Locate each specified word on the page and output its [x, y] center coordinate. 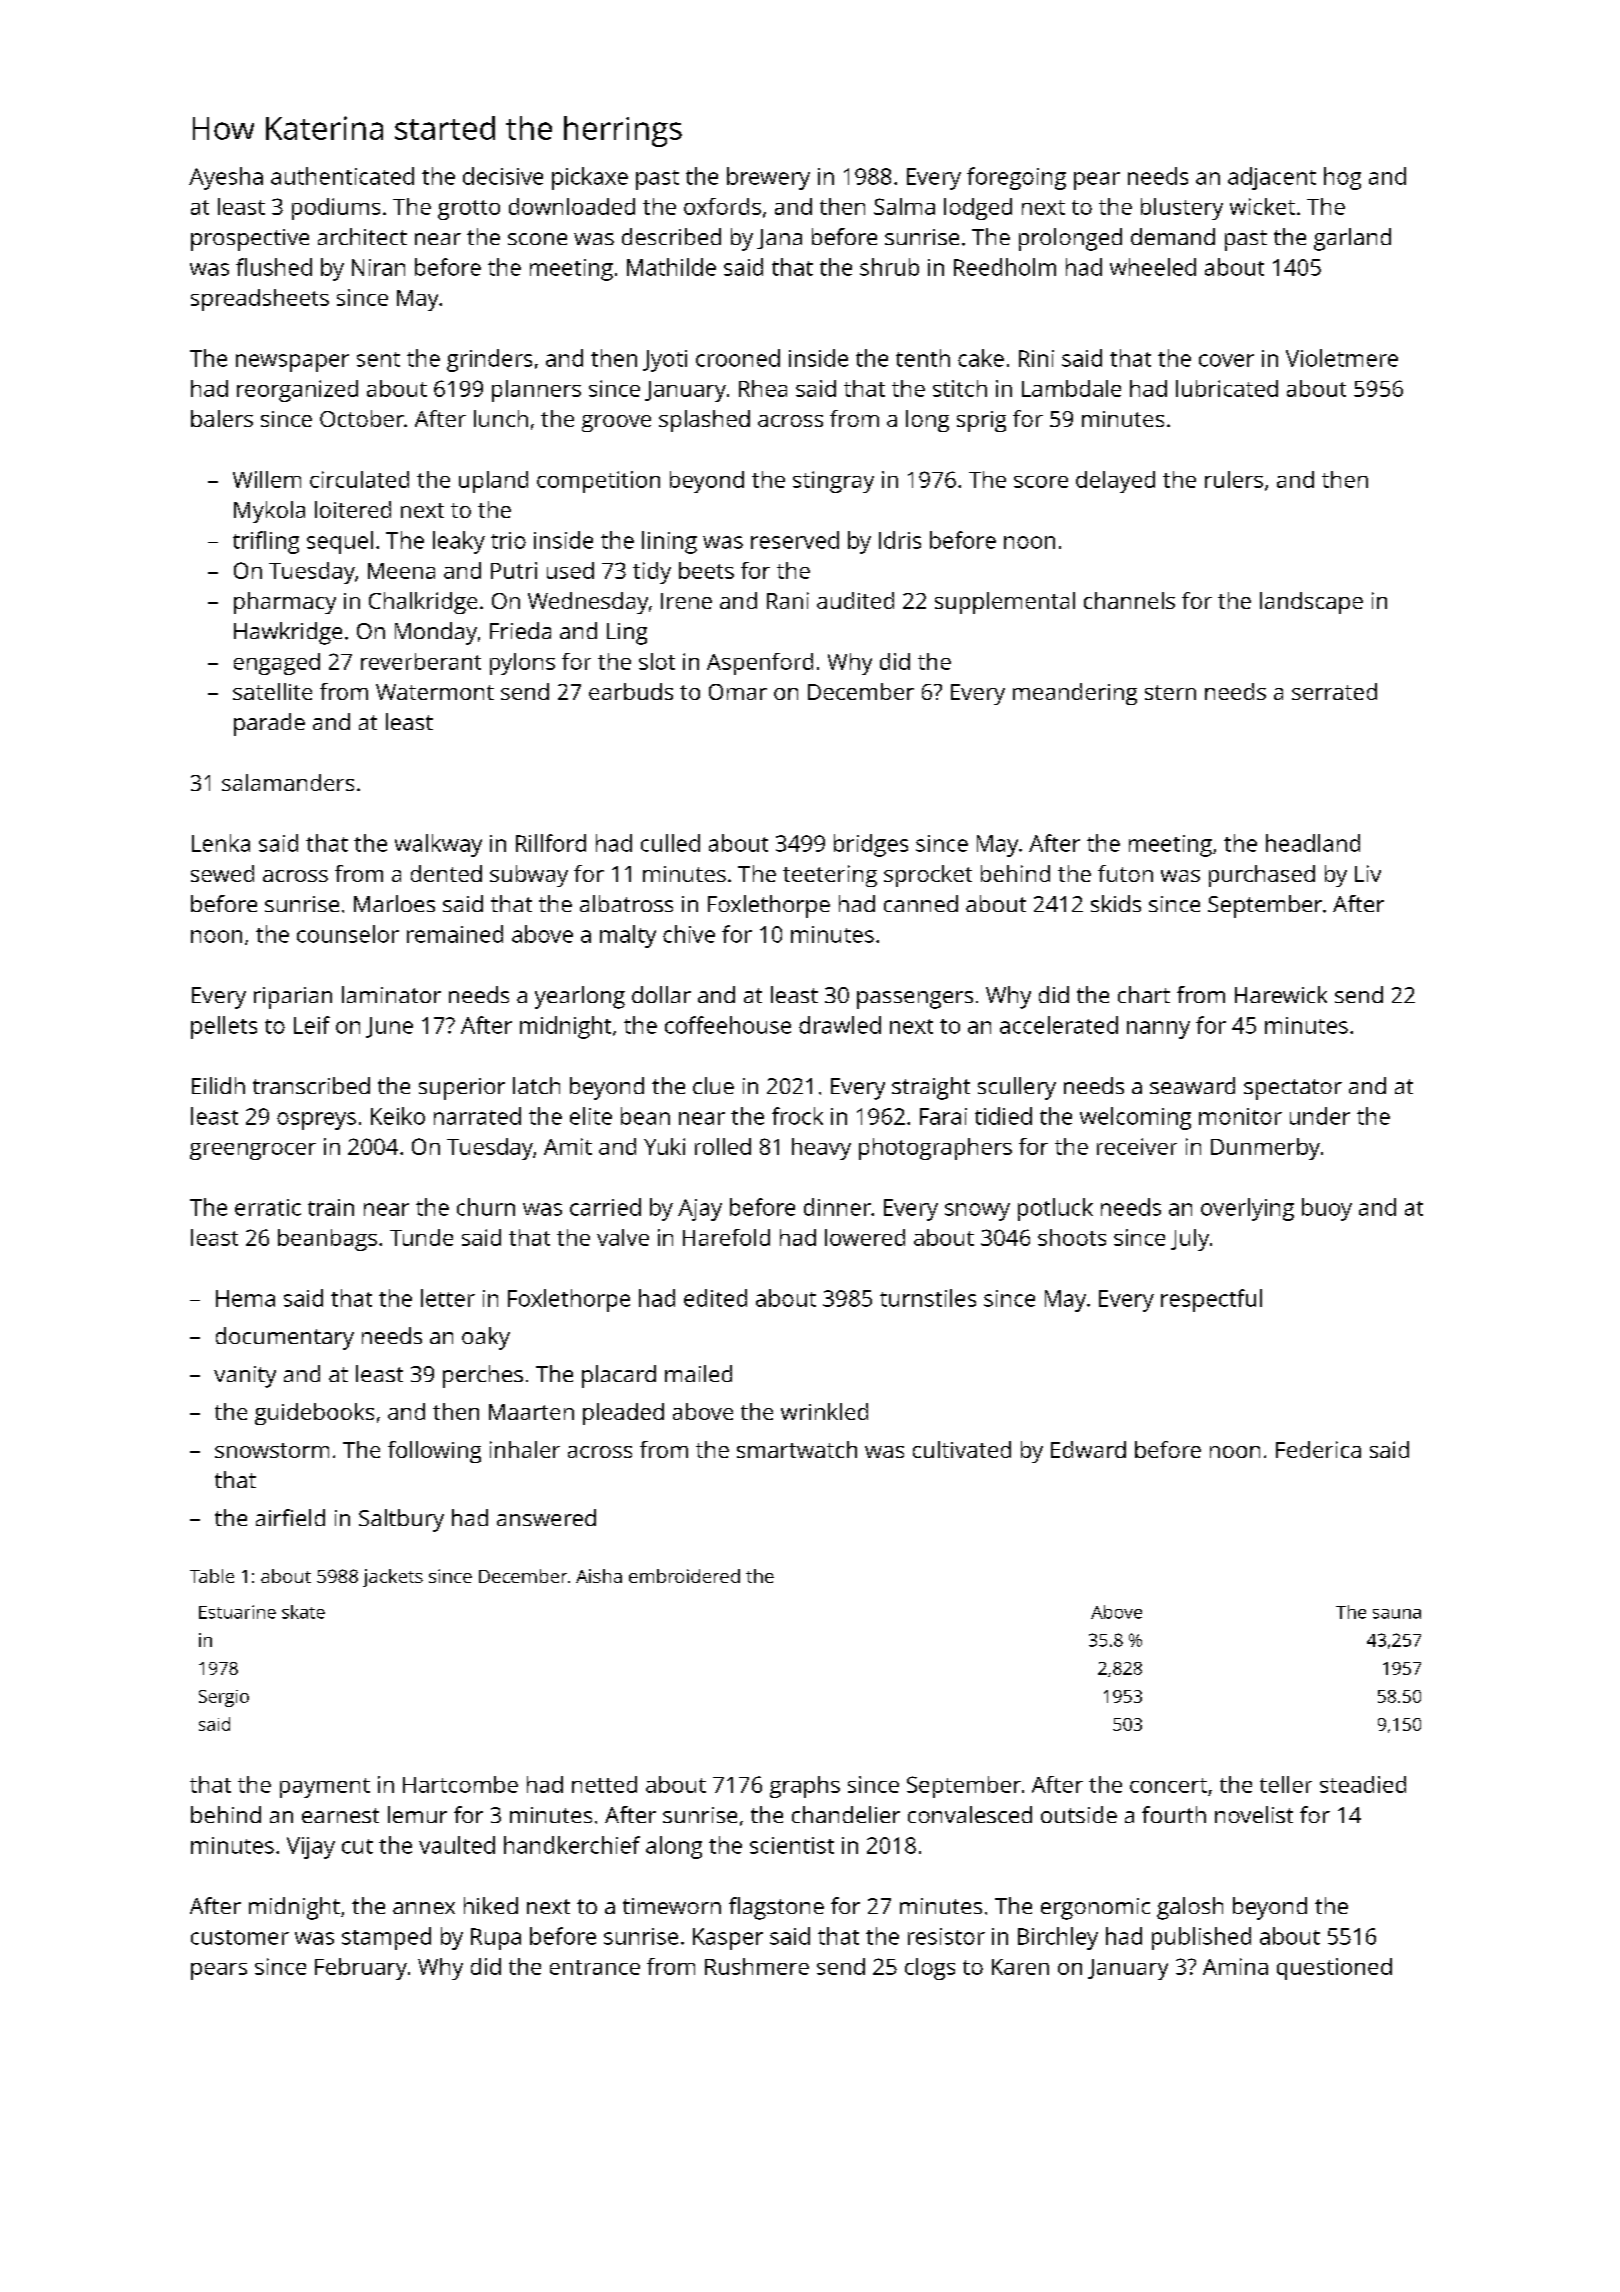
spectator [1293, 1089]
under [1320, 1116]
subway [529, 876]
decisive [503, 176]
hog [1342, 178]
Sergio [224, 1698]
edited [715, 1298]
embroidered [684, 1576]
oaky [486, 1338]
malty [628, 936]
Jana [779, 239]
